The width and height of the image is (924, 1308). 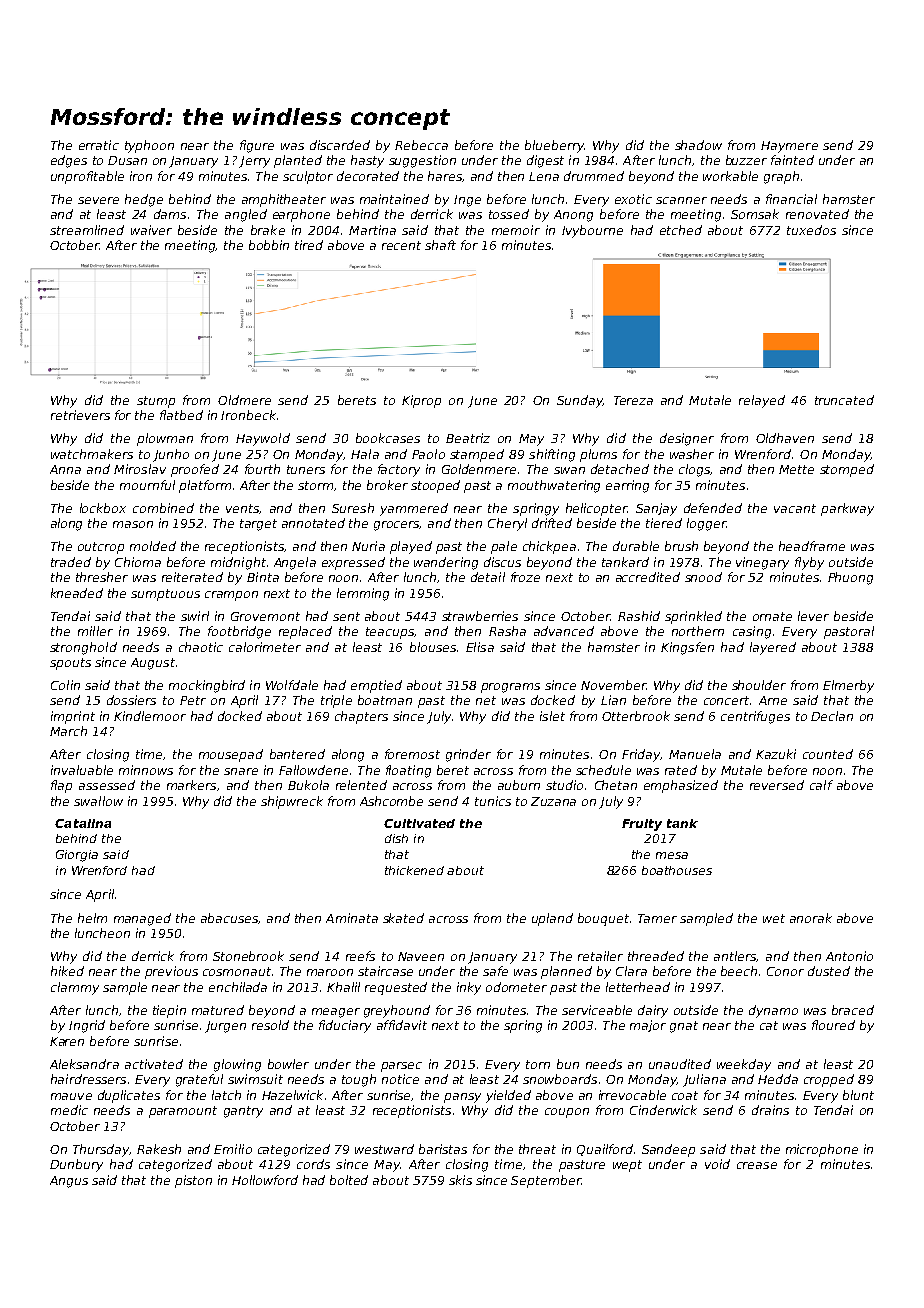 What do you see at coordinates (218, 1010) in the image?
I see `matured` at bounding box center [218, 1010].
